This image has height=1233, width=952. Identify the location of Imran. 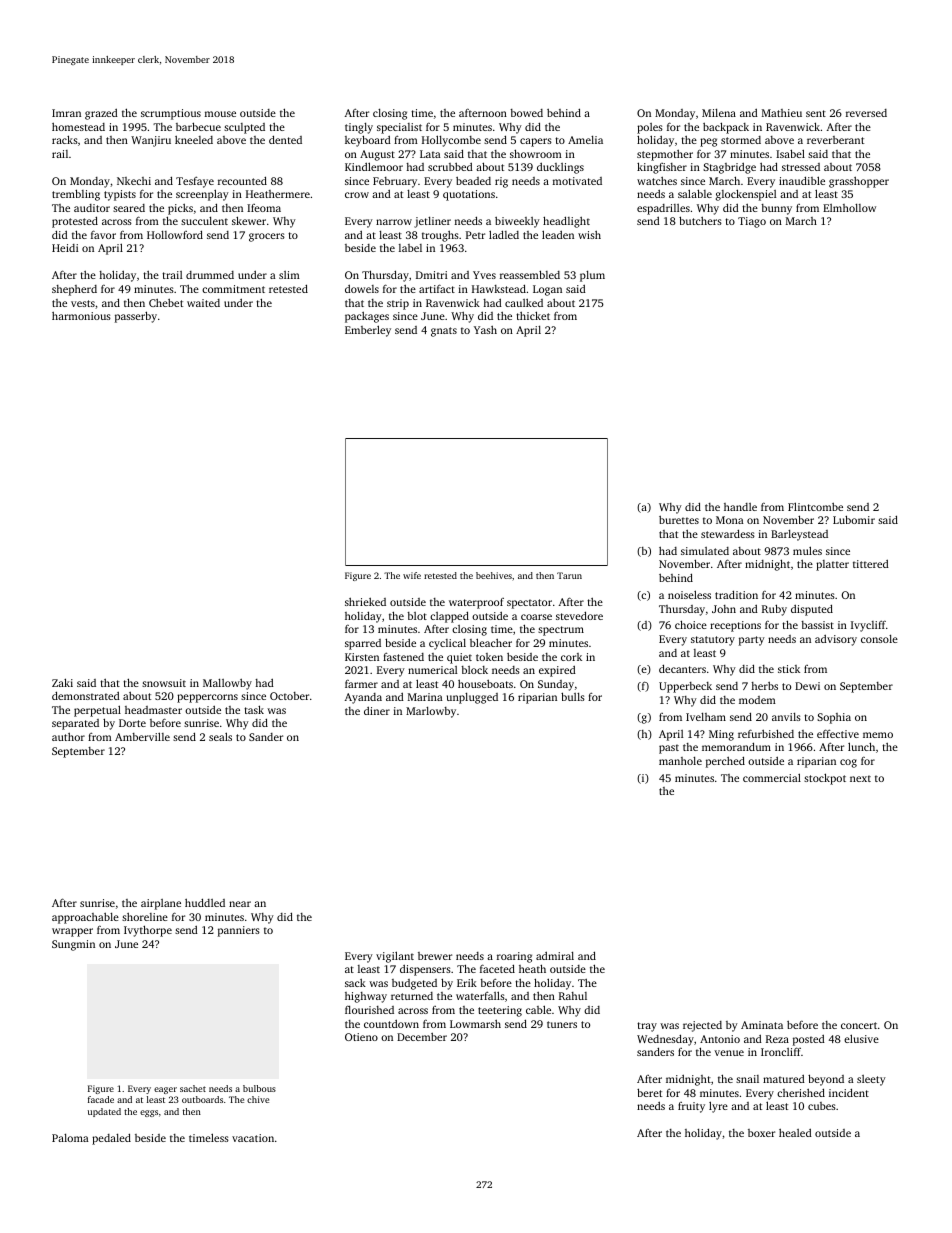
(66, 113).
